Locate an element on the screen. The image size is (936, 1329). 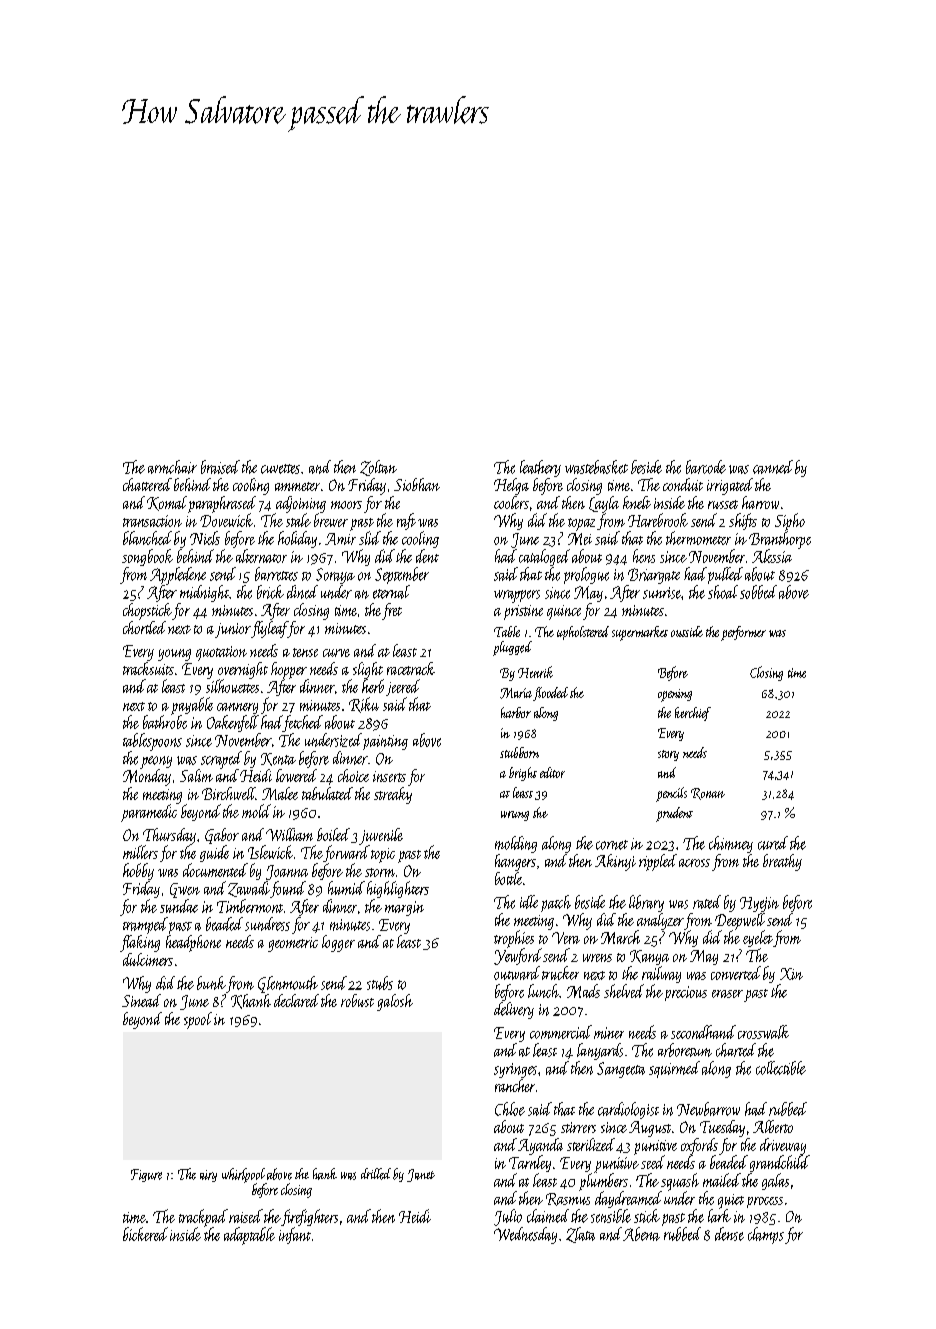
racetrack is located at coordinates (411, 668).
